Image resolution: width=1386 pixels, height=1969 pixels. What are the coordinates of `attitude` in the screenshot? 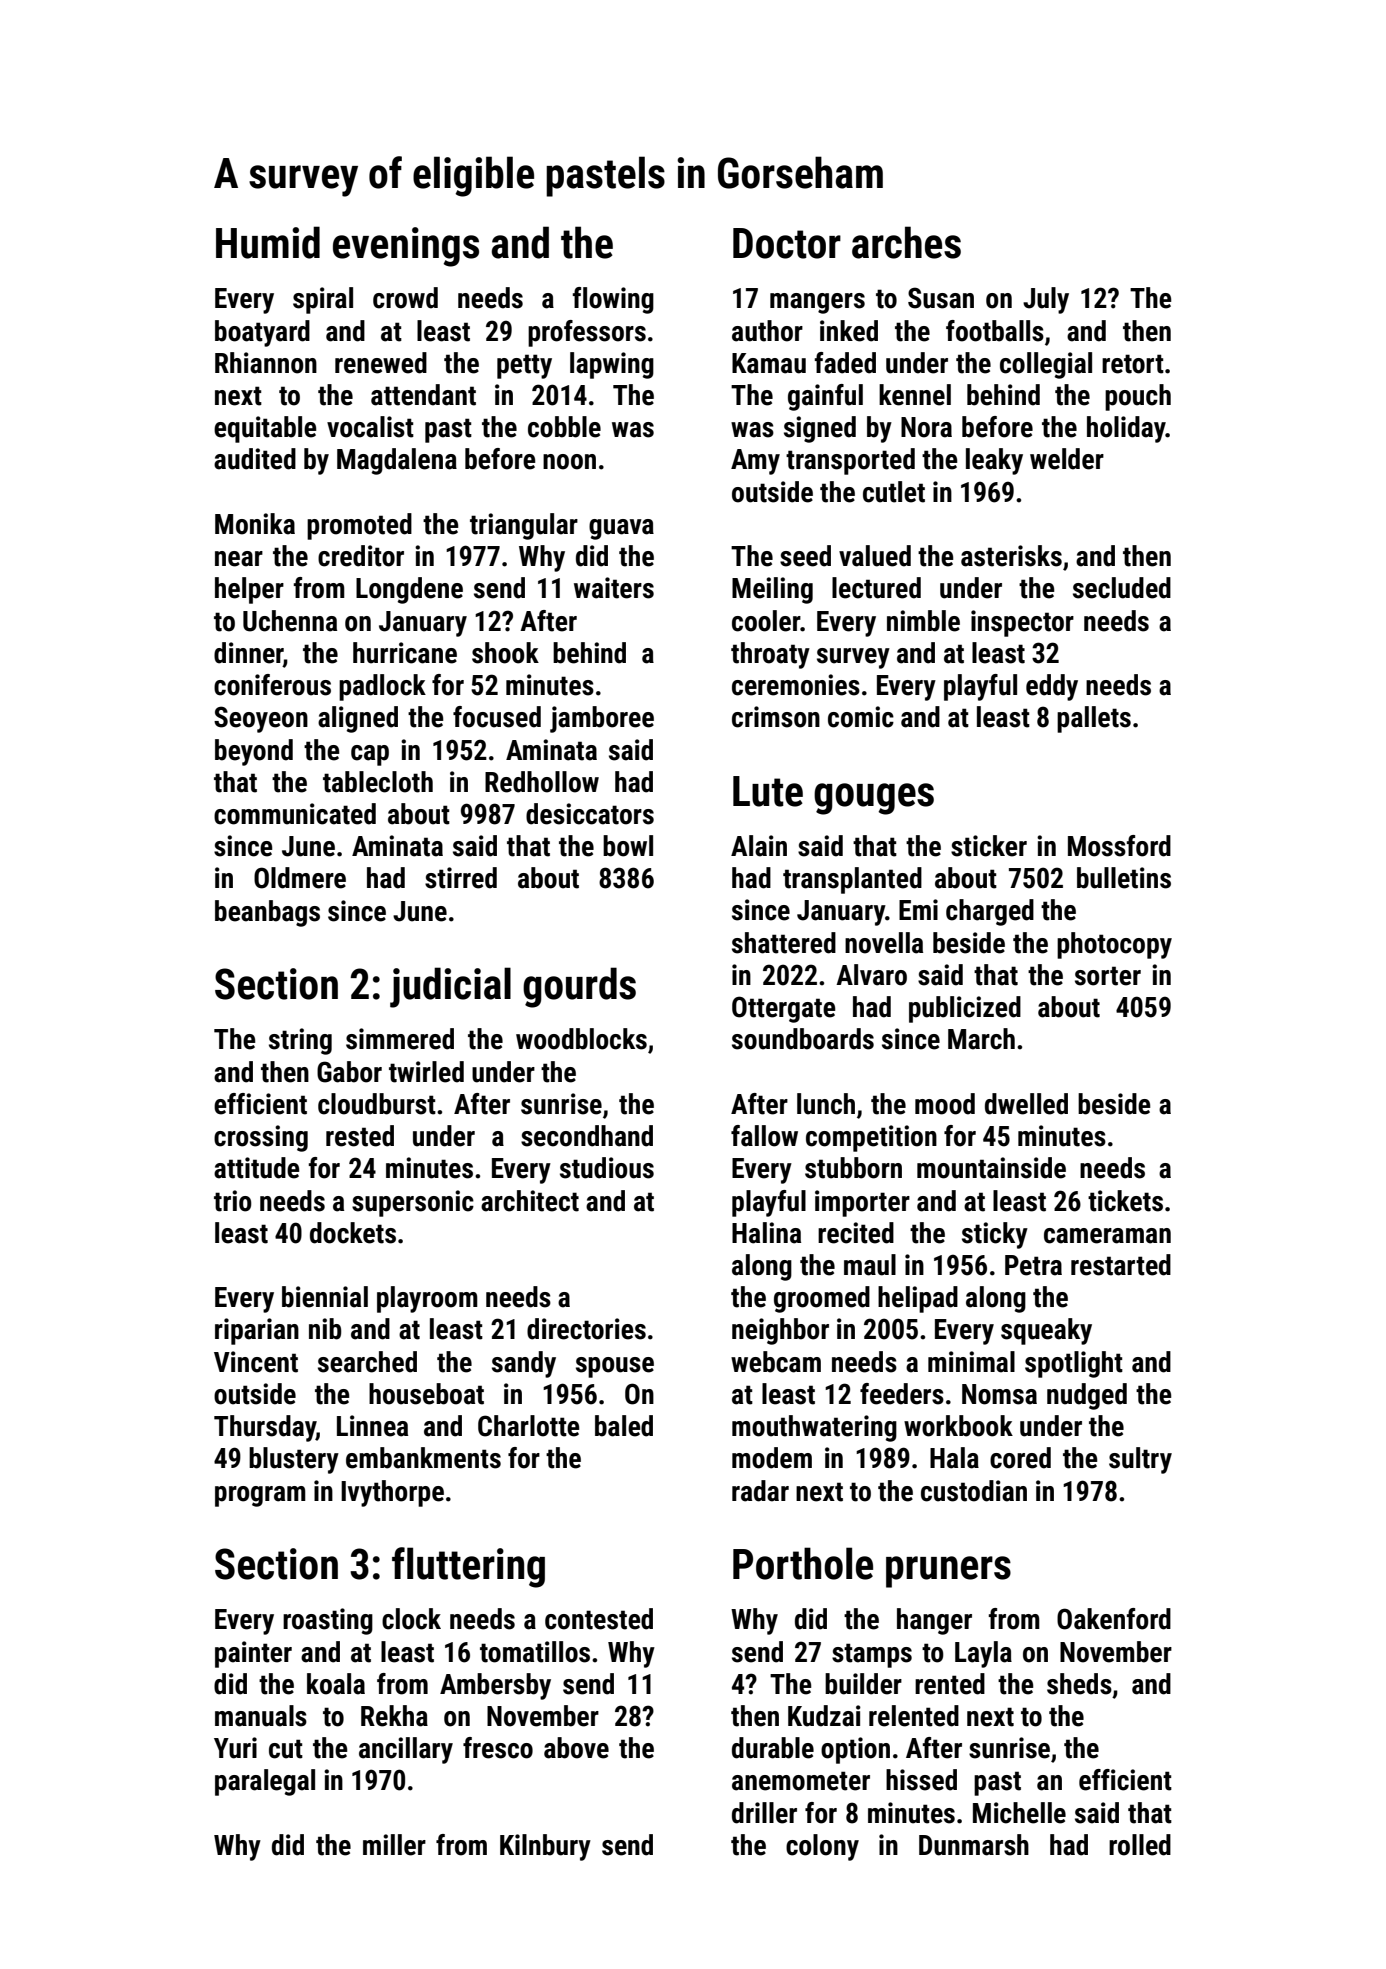 It's located at (257, 1168).
